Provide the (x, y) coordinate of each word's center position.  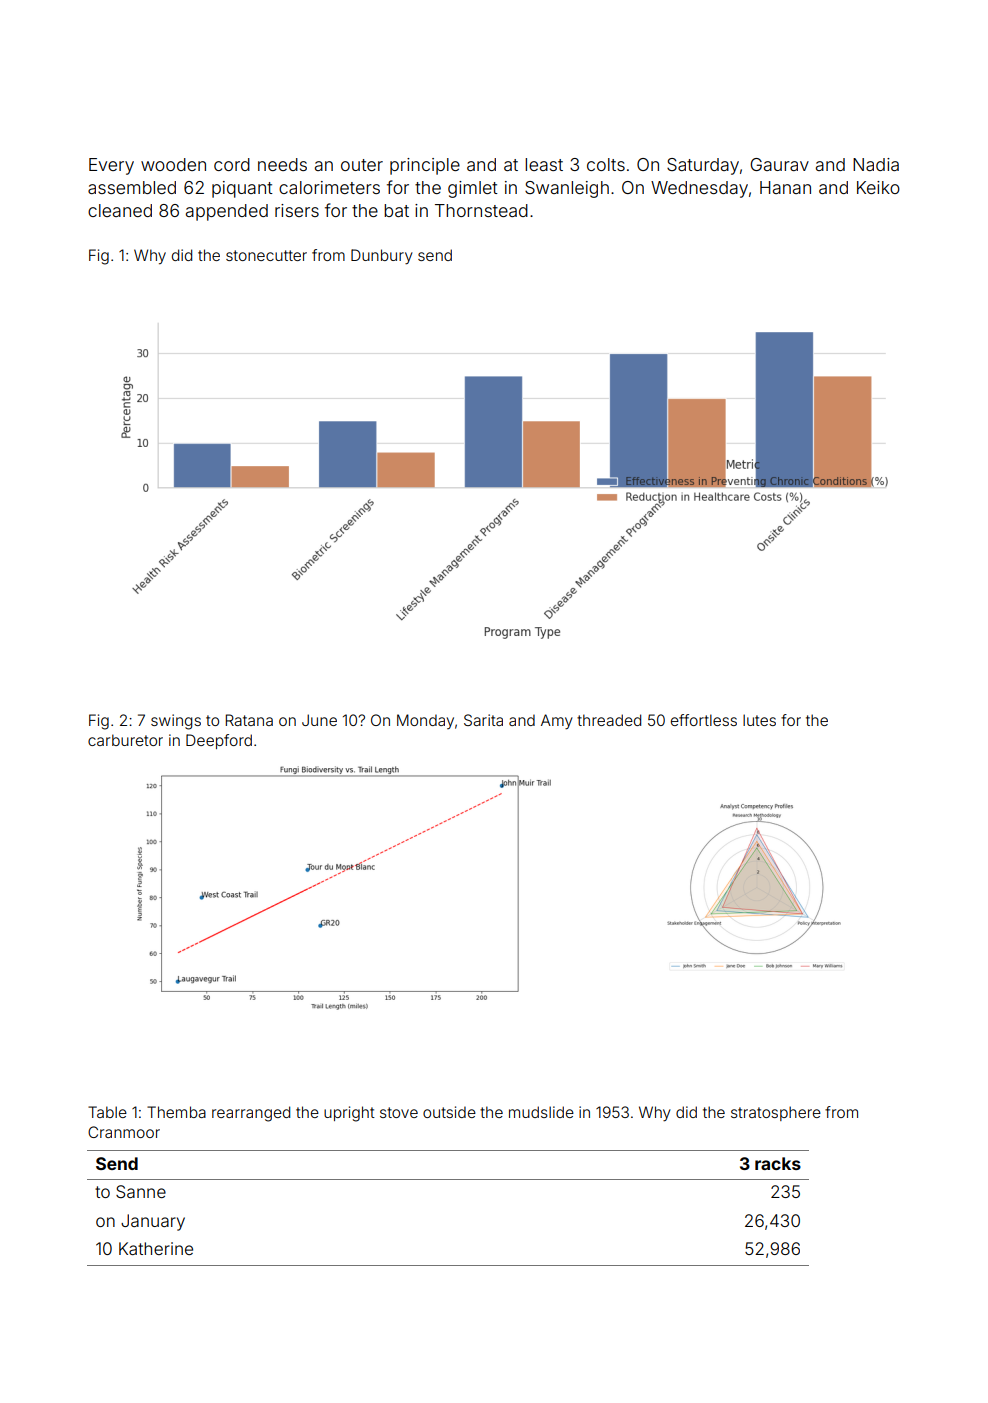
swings (176, 722)
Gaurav (779, 164)
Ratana (249, 720)
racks (778, 1163)
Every (111, 166)
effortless (704, 720)
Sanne (141, 1191)
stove (399, 1112)
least (544, 164)
